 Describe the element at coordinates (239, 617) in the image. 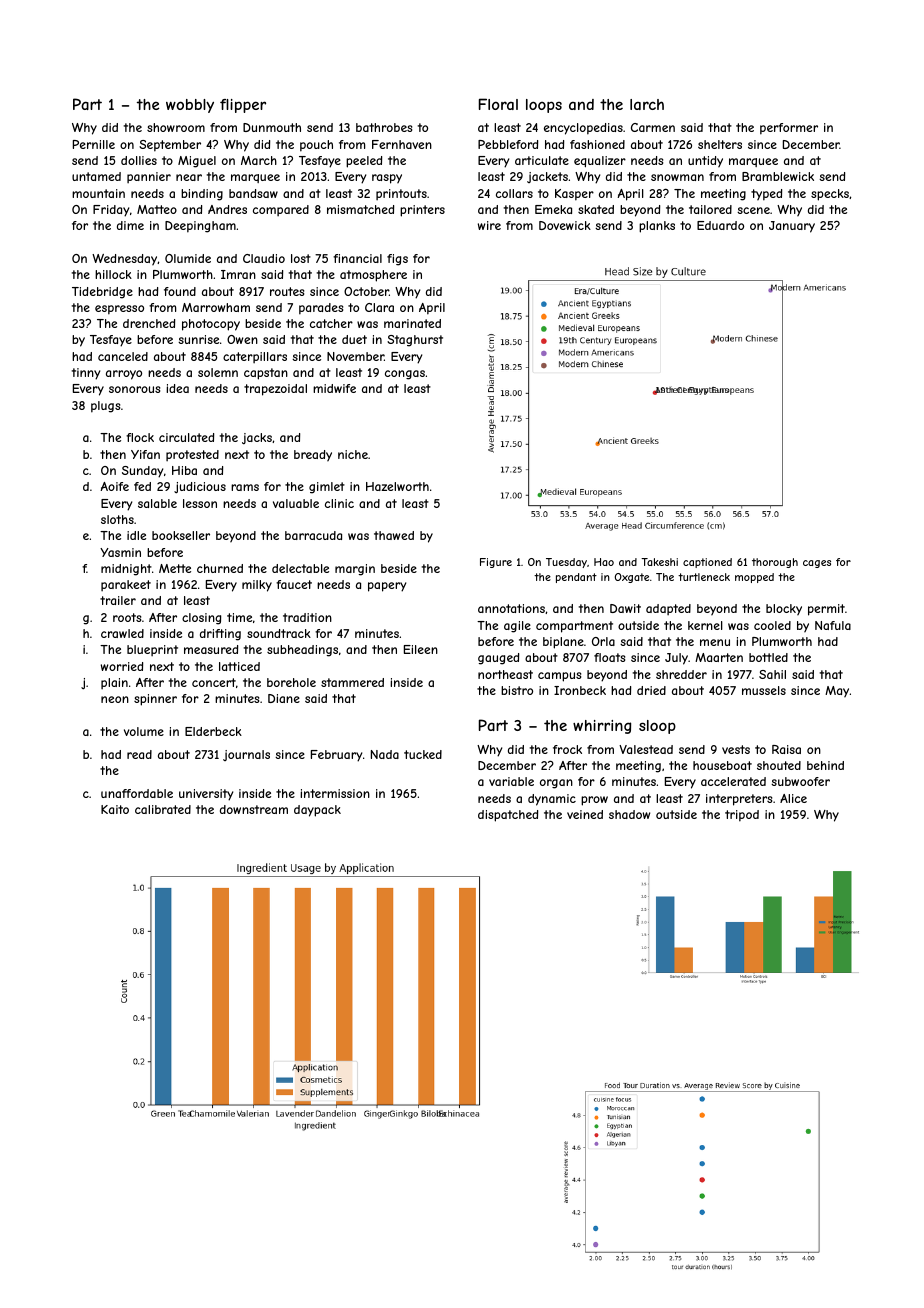

I see `time` at that location.
